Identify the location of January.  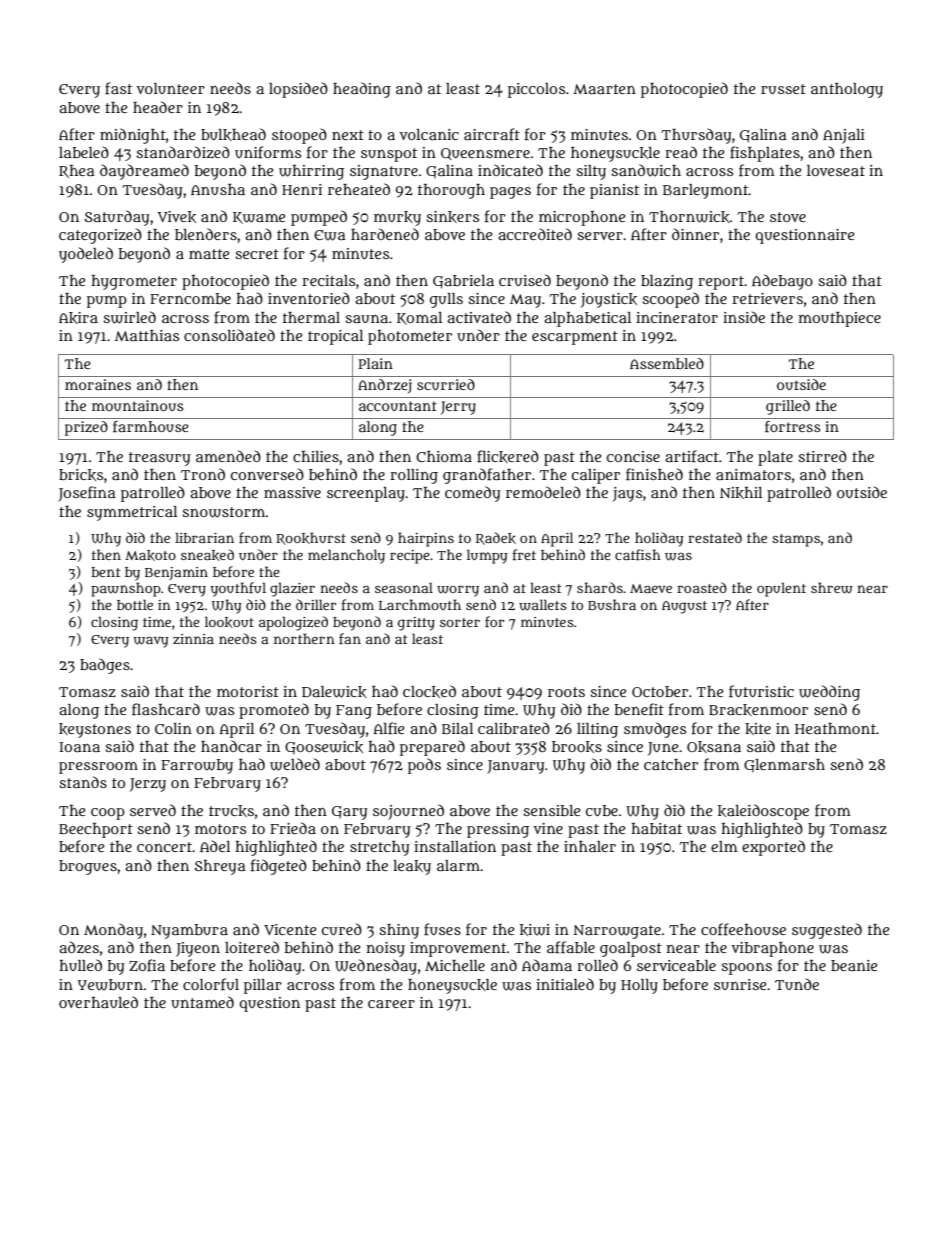
(516, 767).
